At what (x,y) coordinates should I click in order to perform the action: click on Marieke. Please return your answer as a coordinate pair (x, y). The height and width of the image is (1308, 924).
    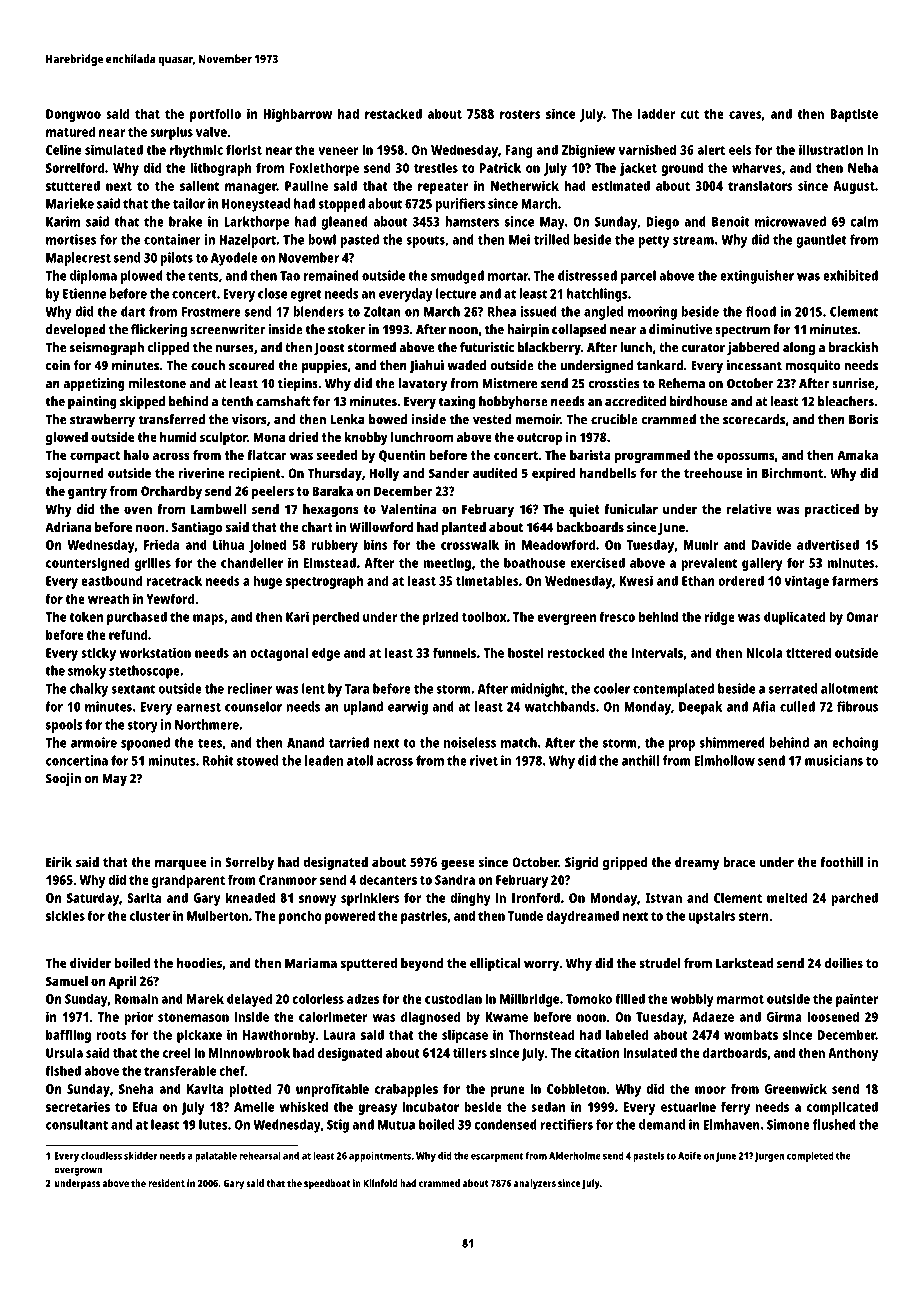
    Looking at the image, I should click on (70, 203).
